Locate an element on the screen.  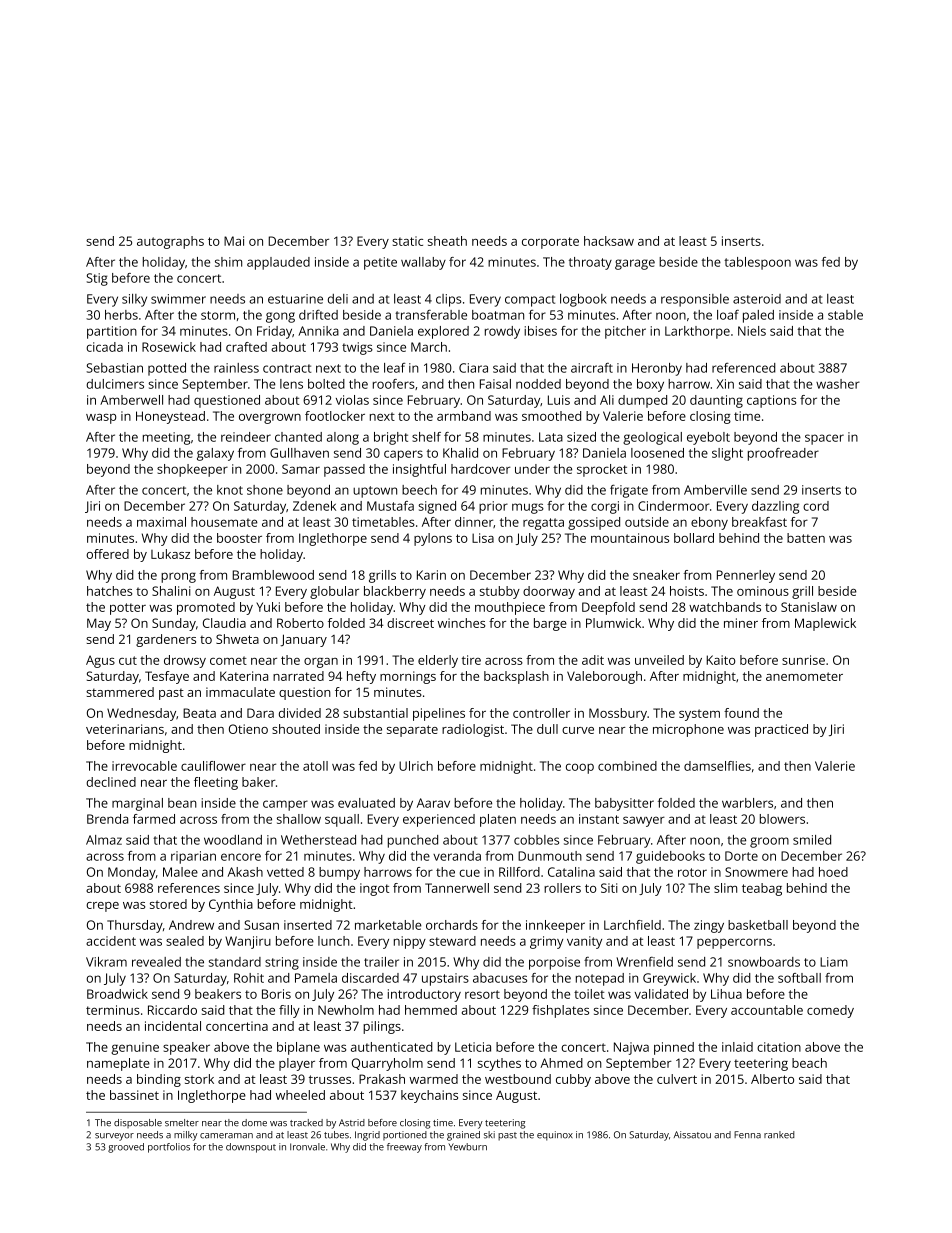
tablespoon is located at coordinates (757, 263).
